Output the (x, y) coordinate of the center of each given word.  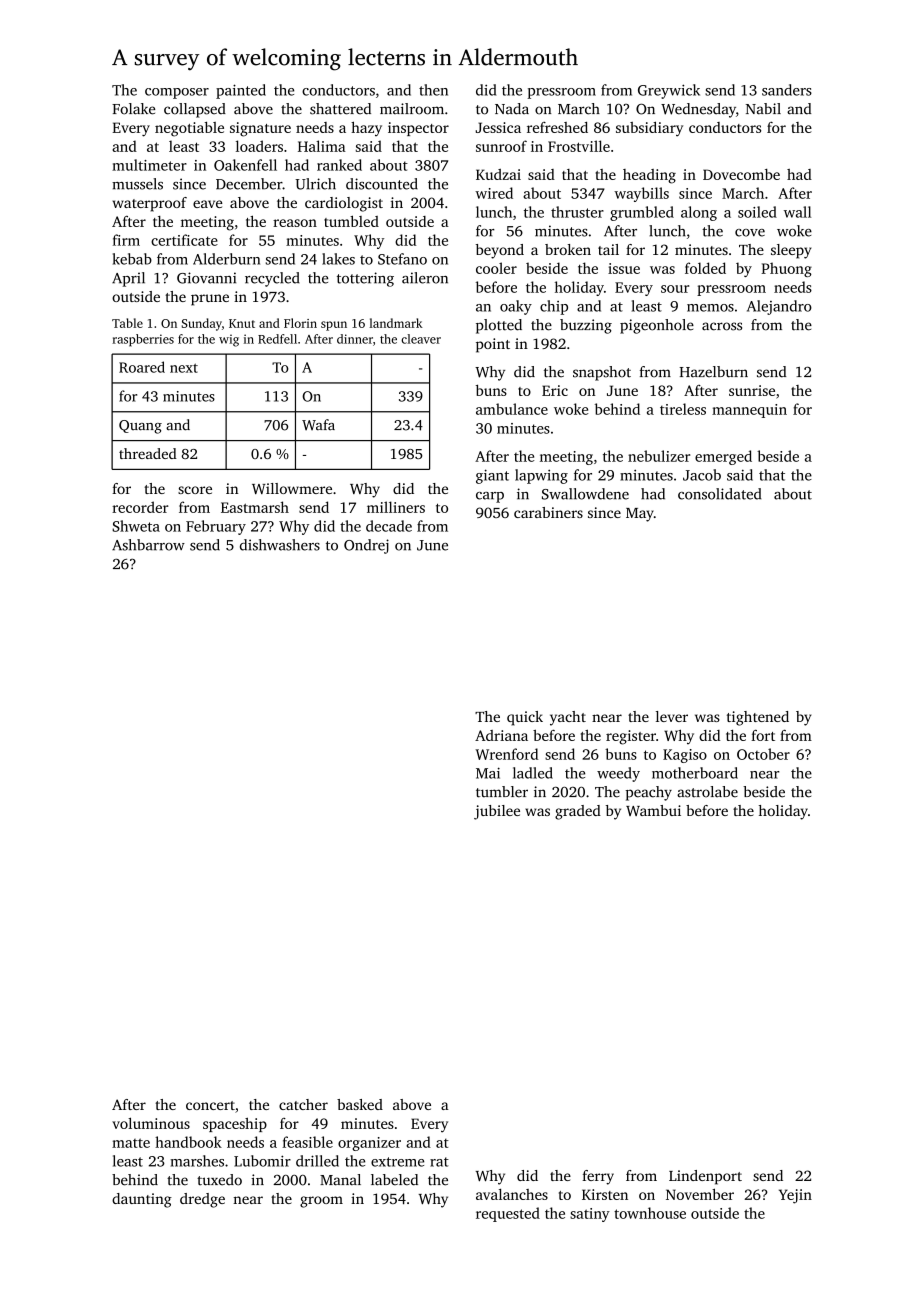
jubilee (497, 812)
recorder (140, 507)
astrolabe (707, 792)
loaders (259, 146)
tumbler (502, 792)
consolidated (719, 494)
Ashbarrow (148, 545)
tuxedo (219, 1180)
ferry (598, 1177)
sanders (787, 90)
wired (494, 193)
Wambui (653, 810)
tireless (683, 409)
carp (490, 497)
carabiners (548, 512)
